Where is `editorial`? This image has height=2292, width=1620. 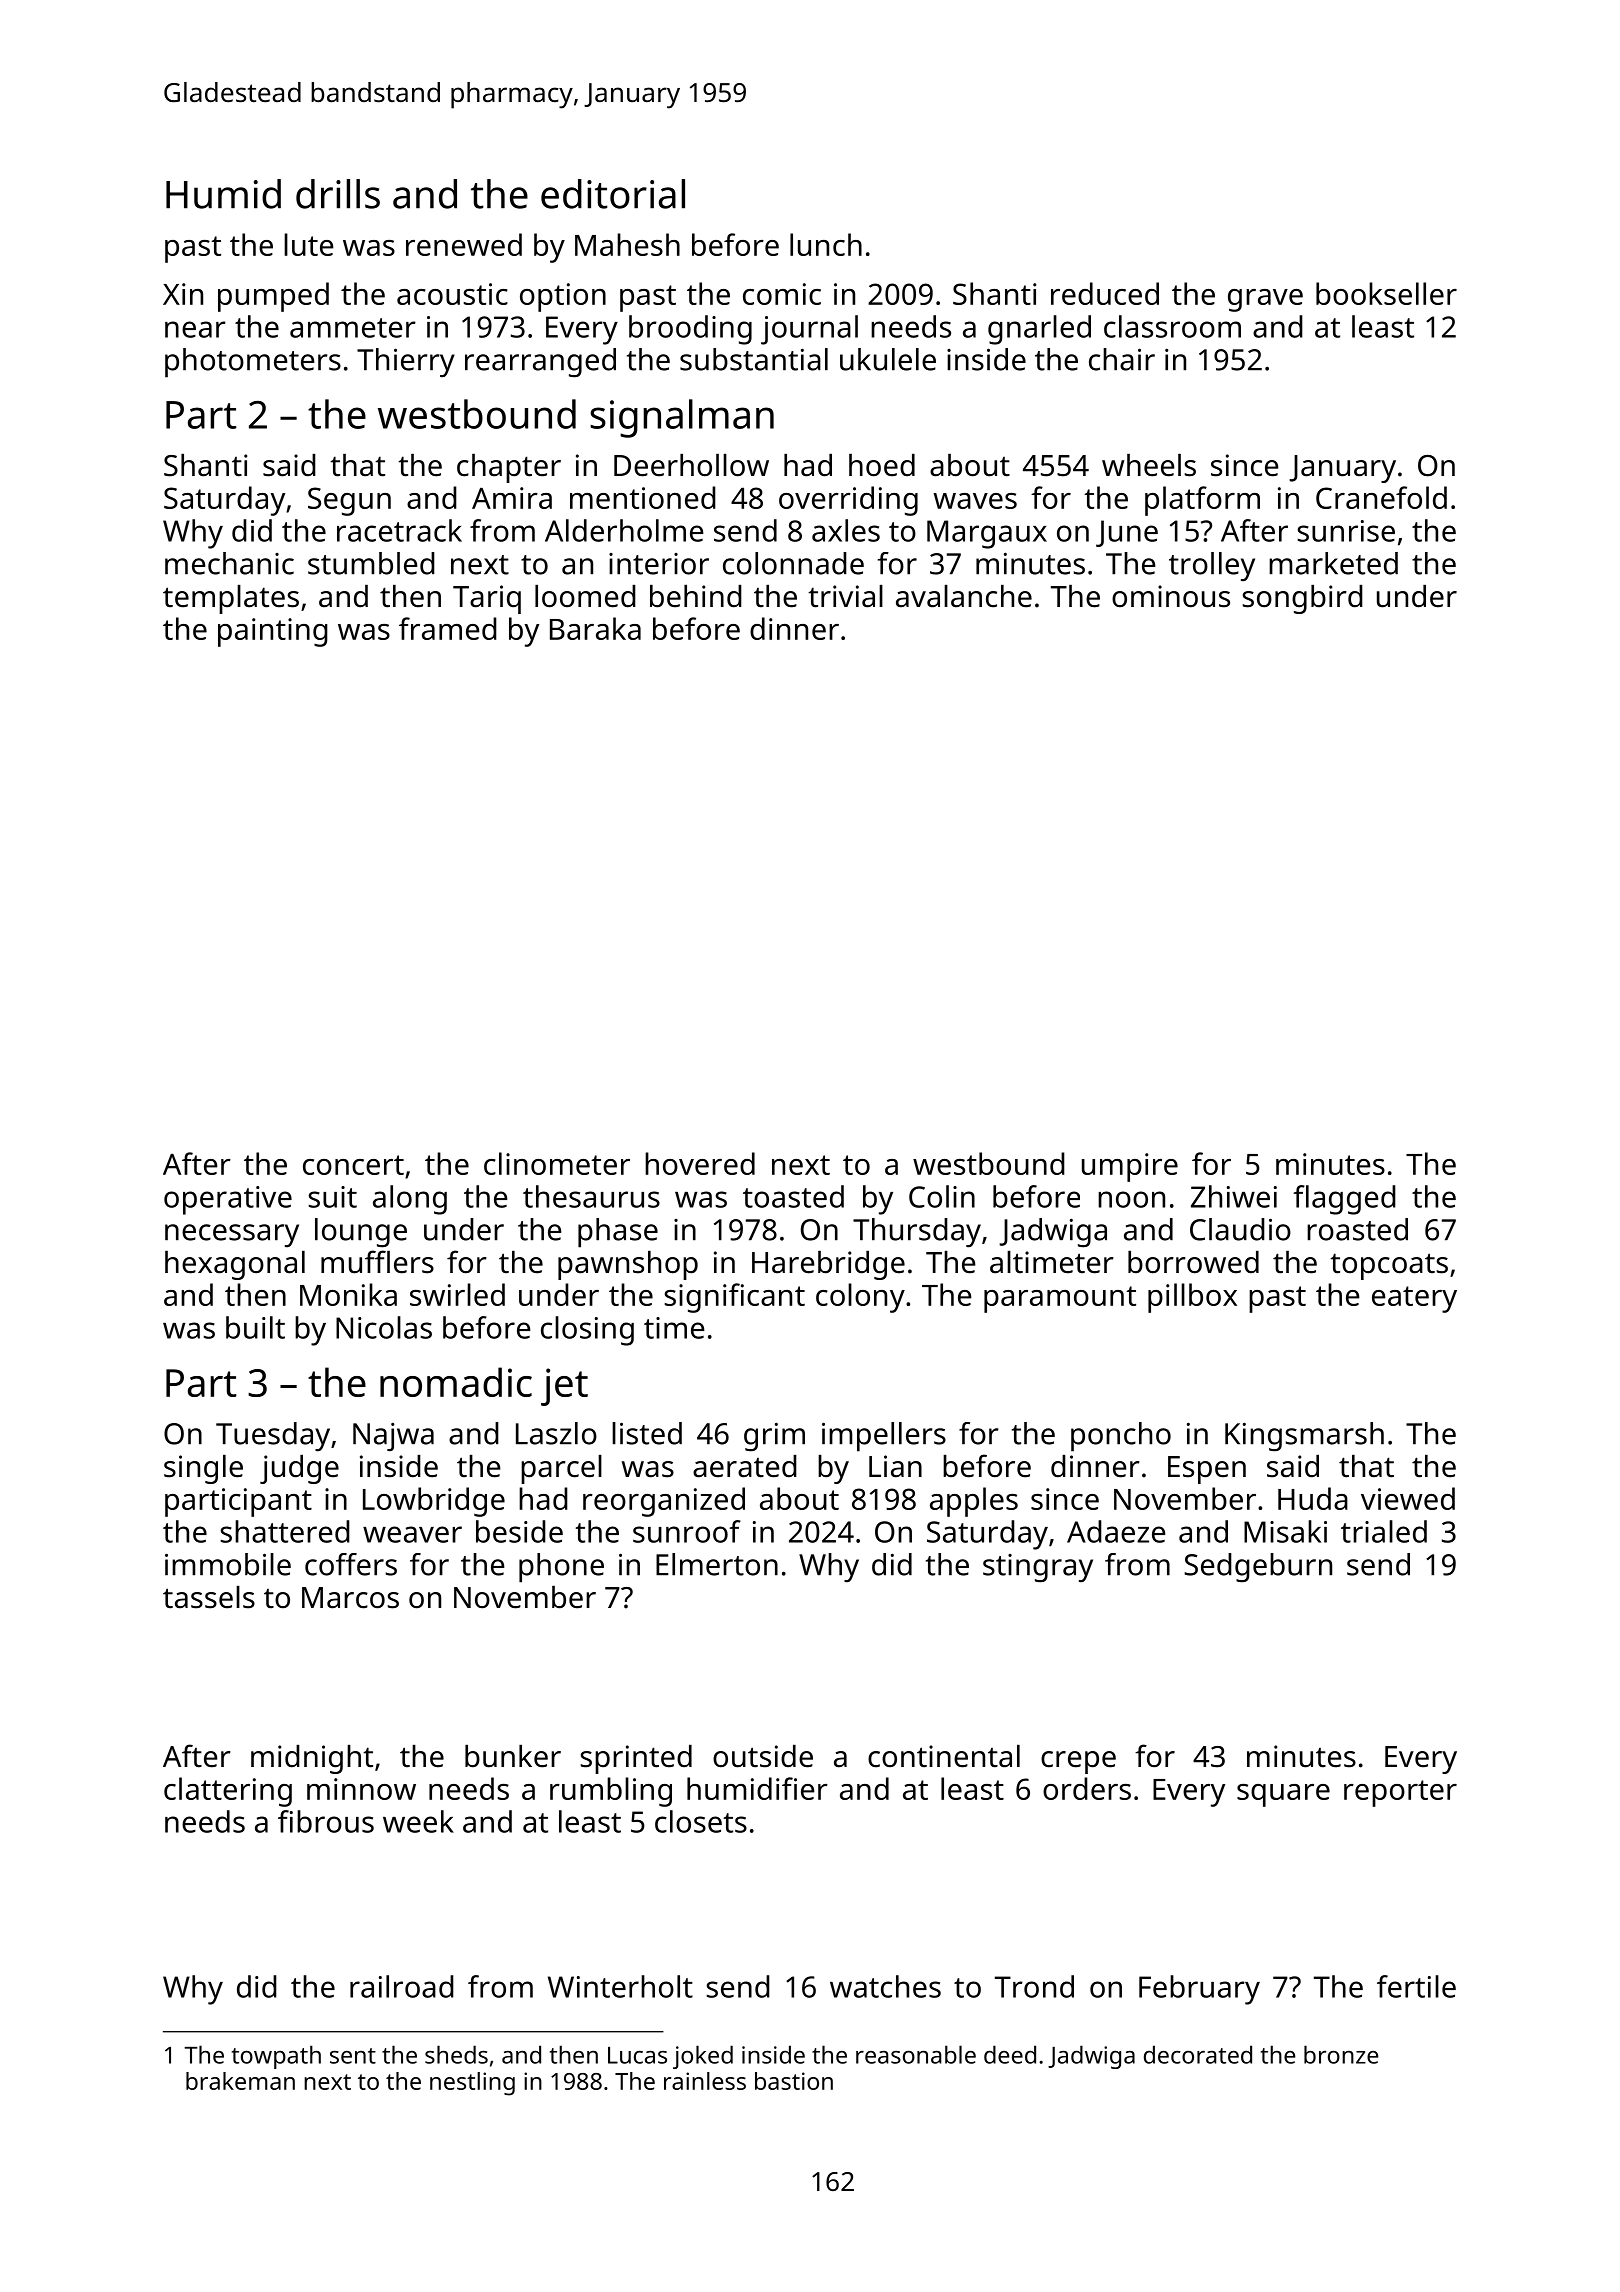 editorial is located at coordinates (613, 194).
